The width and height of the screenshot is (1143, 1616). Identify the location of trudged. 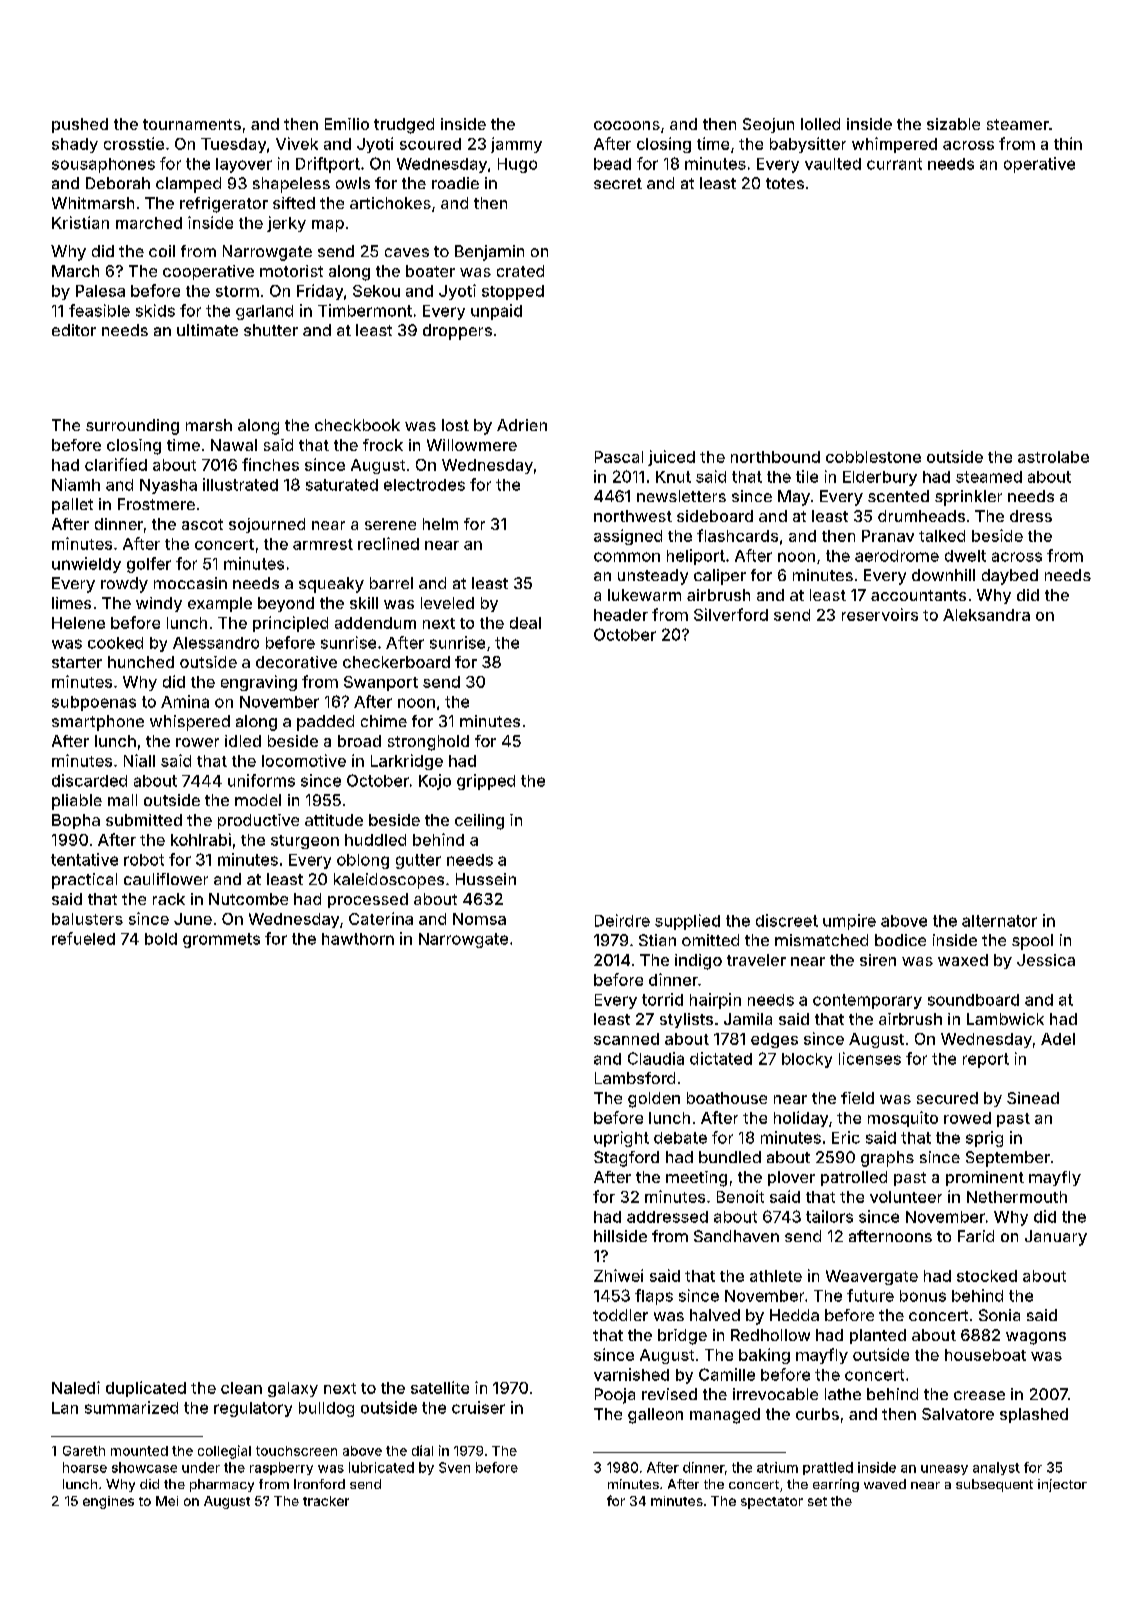
(404, 126).
